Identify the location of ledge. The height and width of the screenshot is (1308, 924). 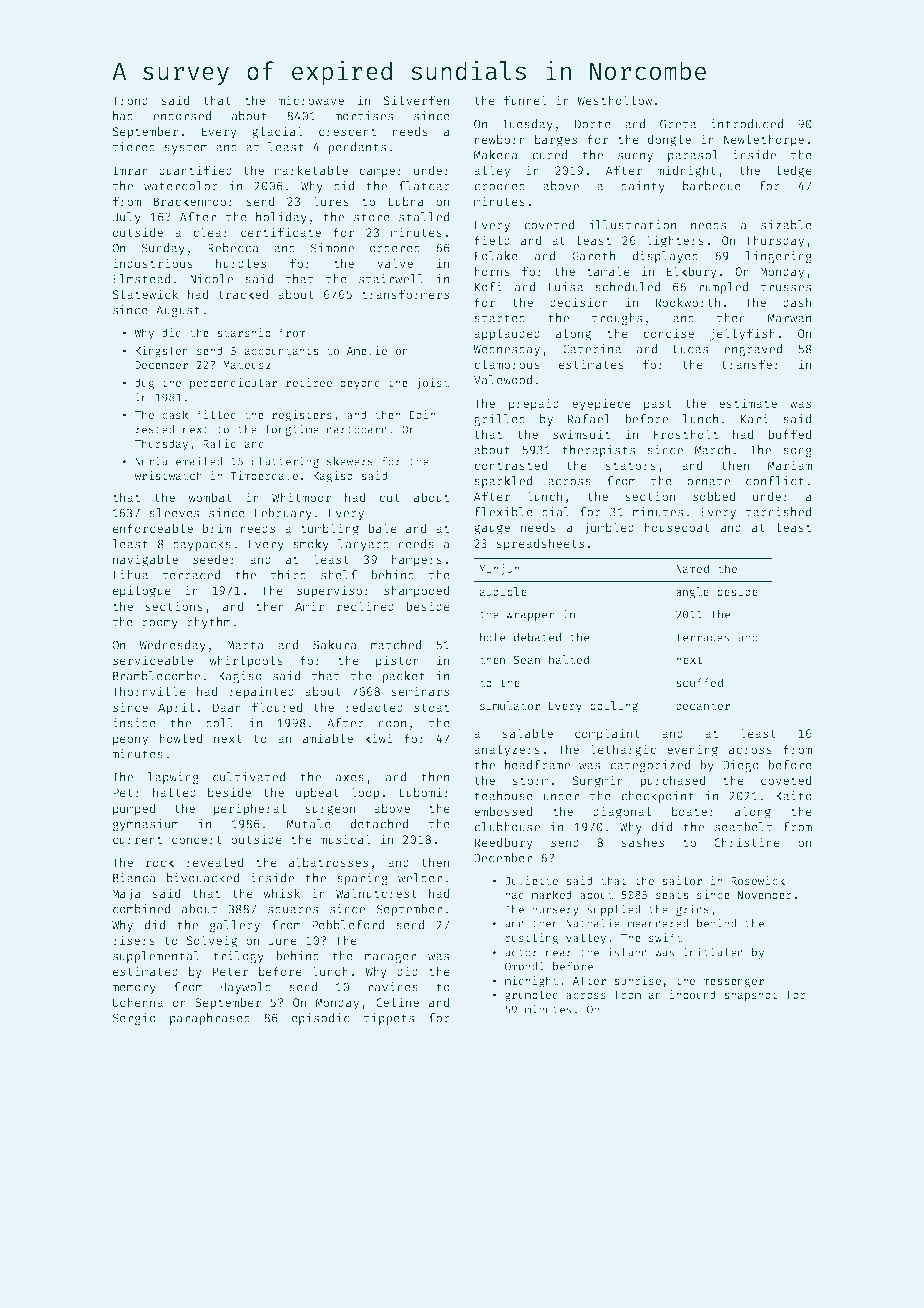
(794, 171).
